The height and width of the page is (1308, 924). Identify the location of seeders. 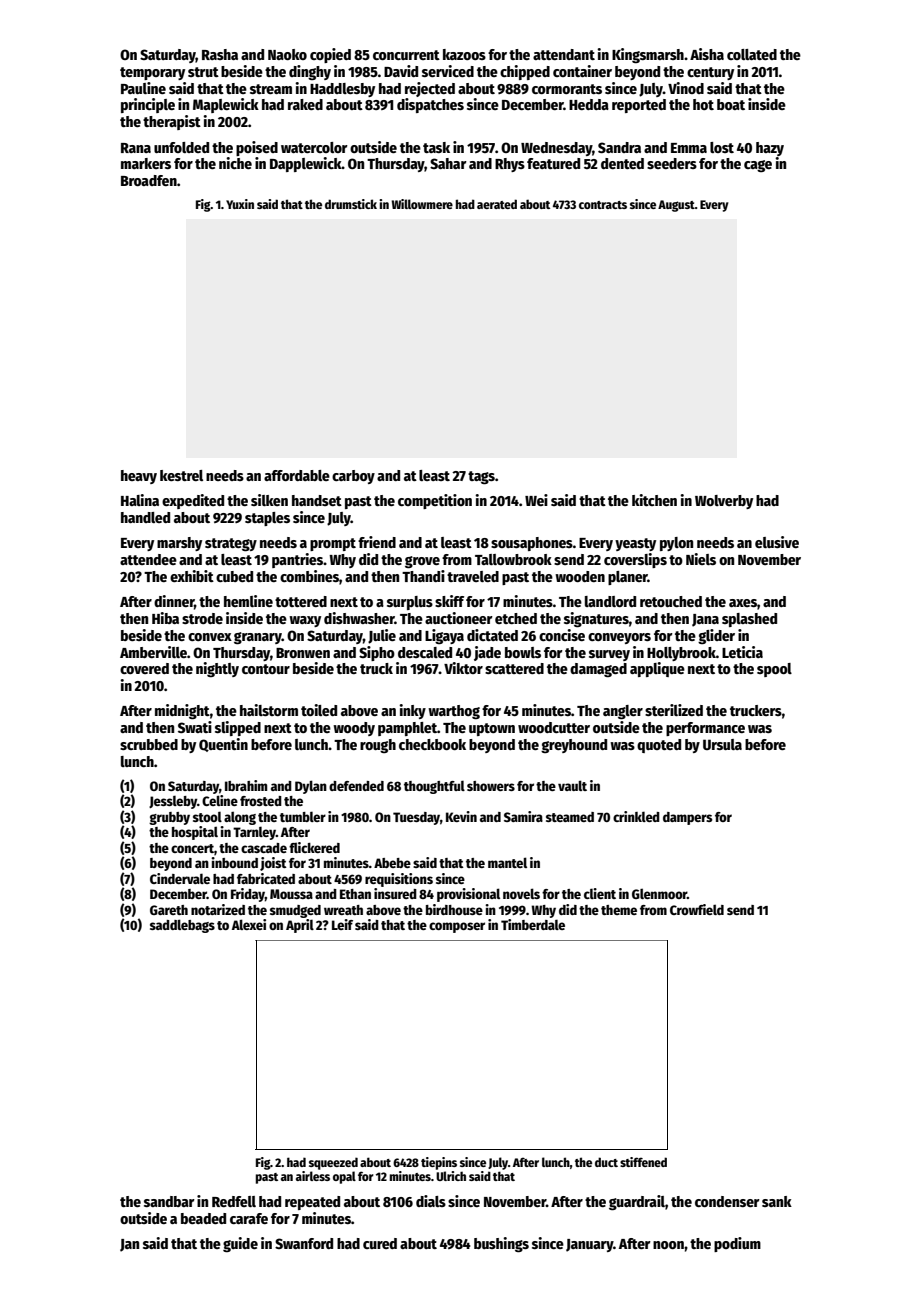
(672, 163).
